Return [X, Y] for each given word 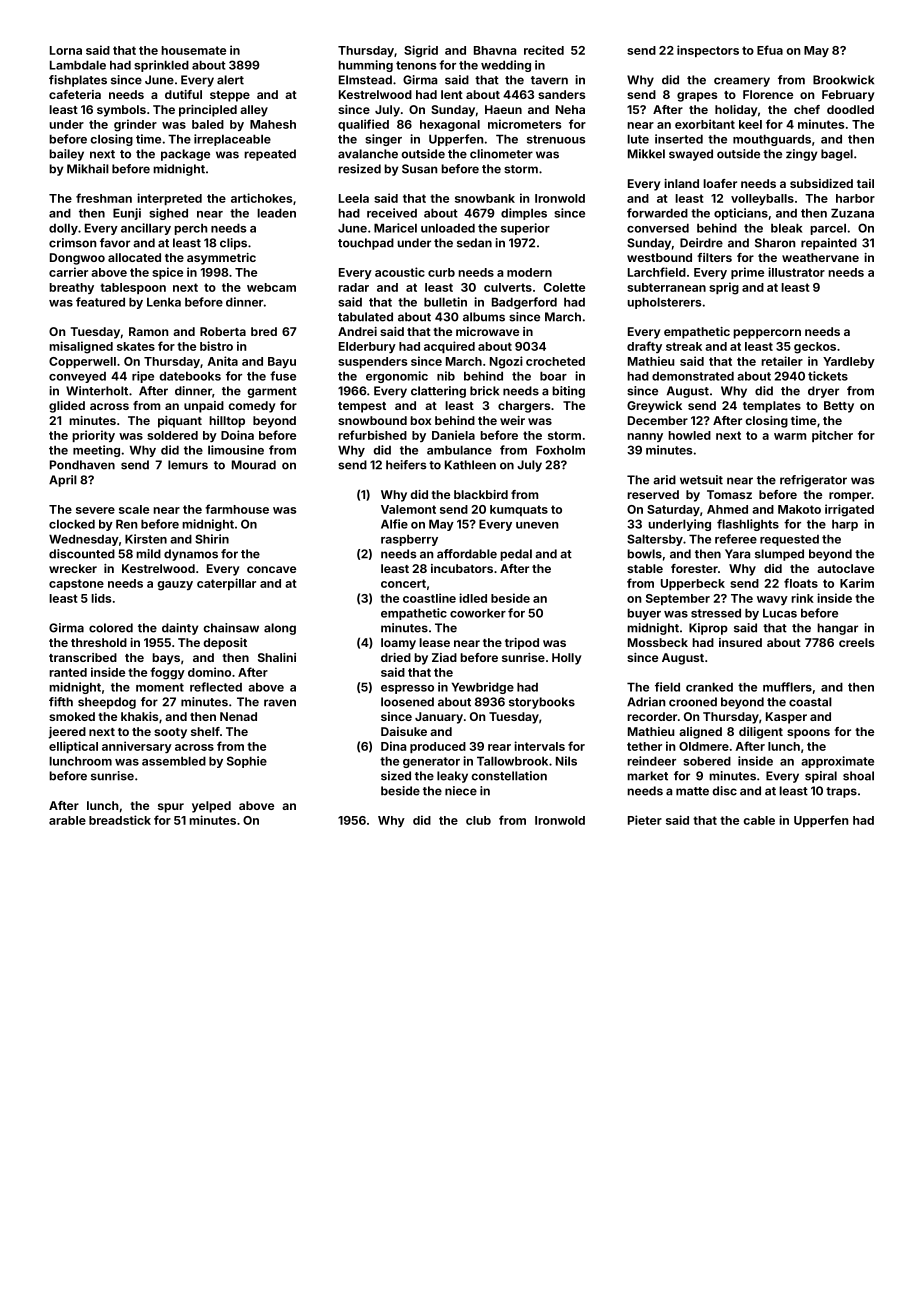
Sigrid [421, 51]
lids [101, 598]
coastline [429, 598]
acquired [449, 347]
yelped [211, 807]
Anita [222, 361]
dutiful [183, 94]
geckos [815, 348]
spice [167, 273]
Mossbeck [658, 642]
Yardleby [849, 362]
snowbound [372, 420]
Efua [770, 50]
